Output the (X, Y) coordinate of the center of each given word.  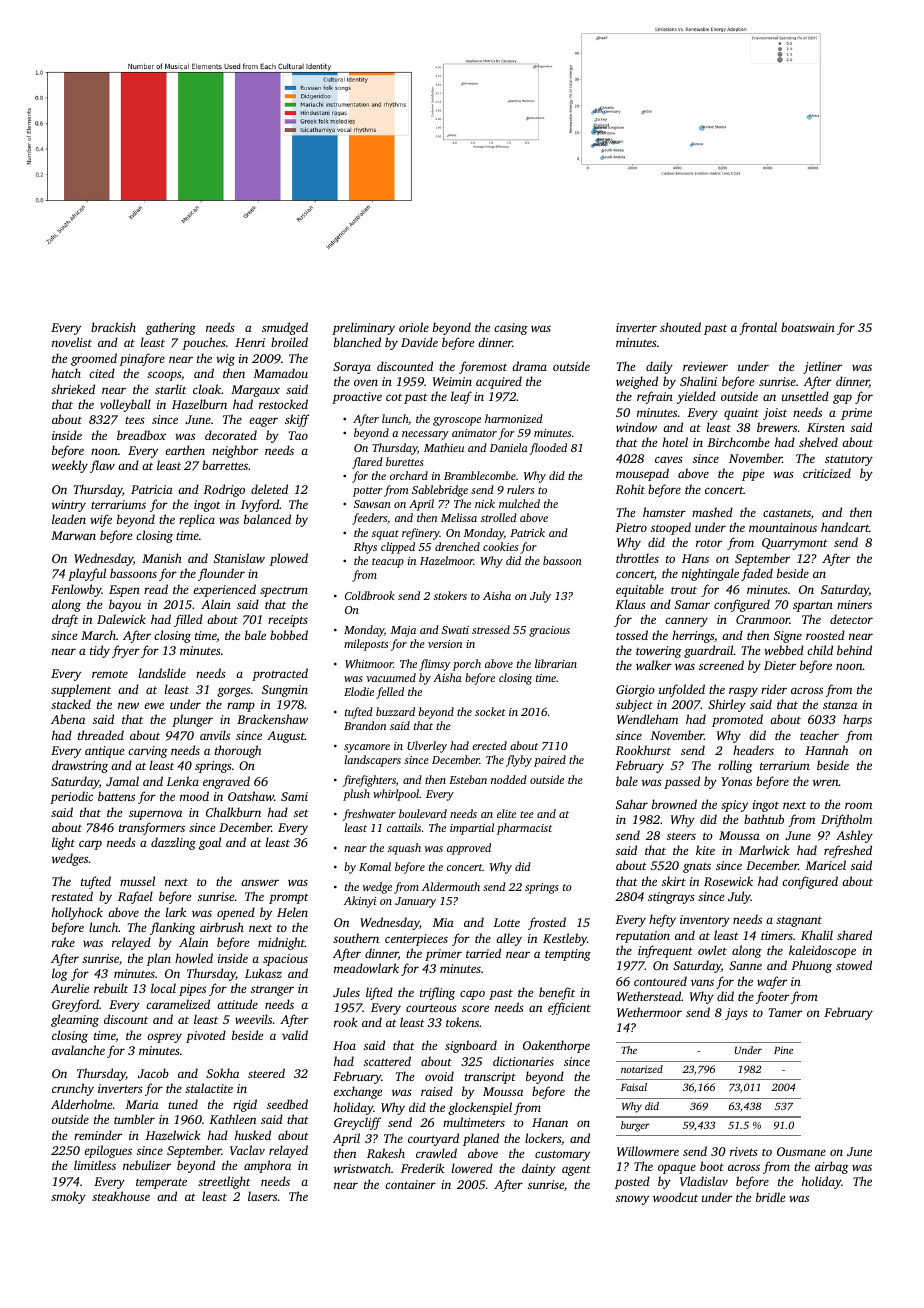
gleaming (75, 1020)
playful (87, 574)
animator (474, 433)
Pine (783, 1050)
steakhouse (121, 1196)
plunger (192, 720)
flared (367, 463)
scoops (164, 376)
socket (490, 711)
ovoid (439, 1076)
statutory (849, 460)
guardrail (709, 651)
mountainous (783, 527)
